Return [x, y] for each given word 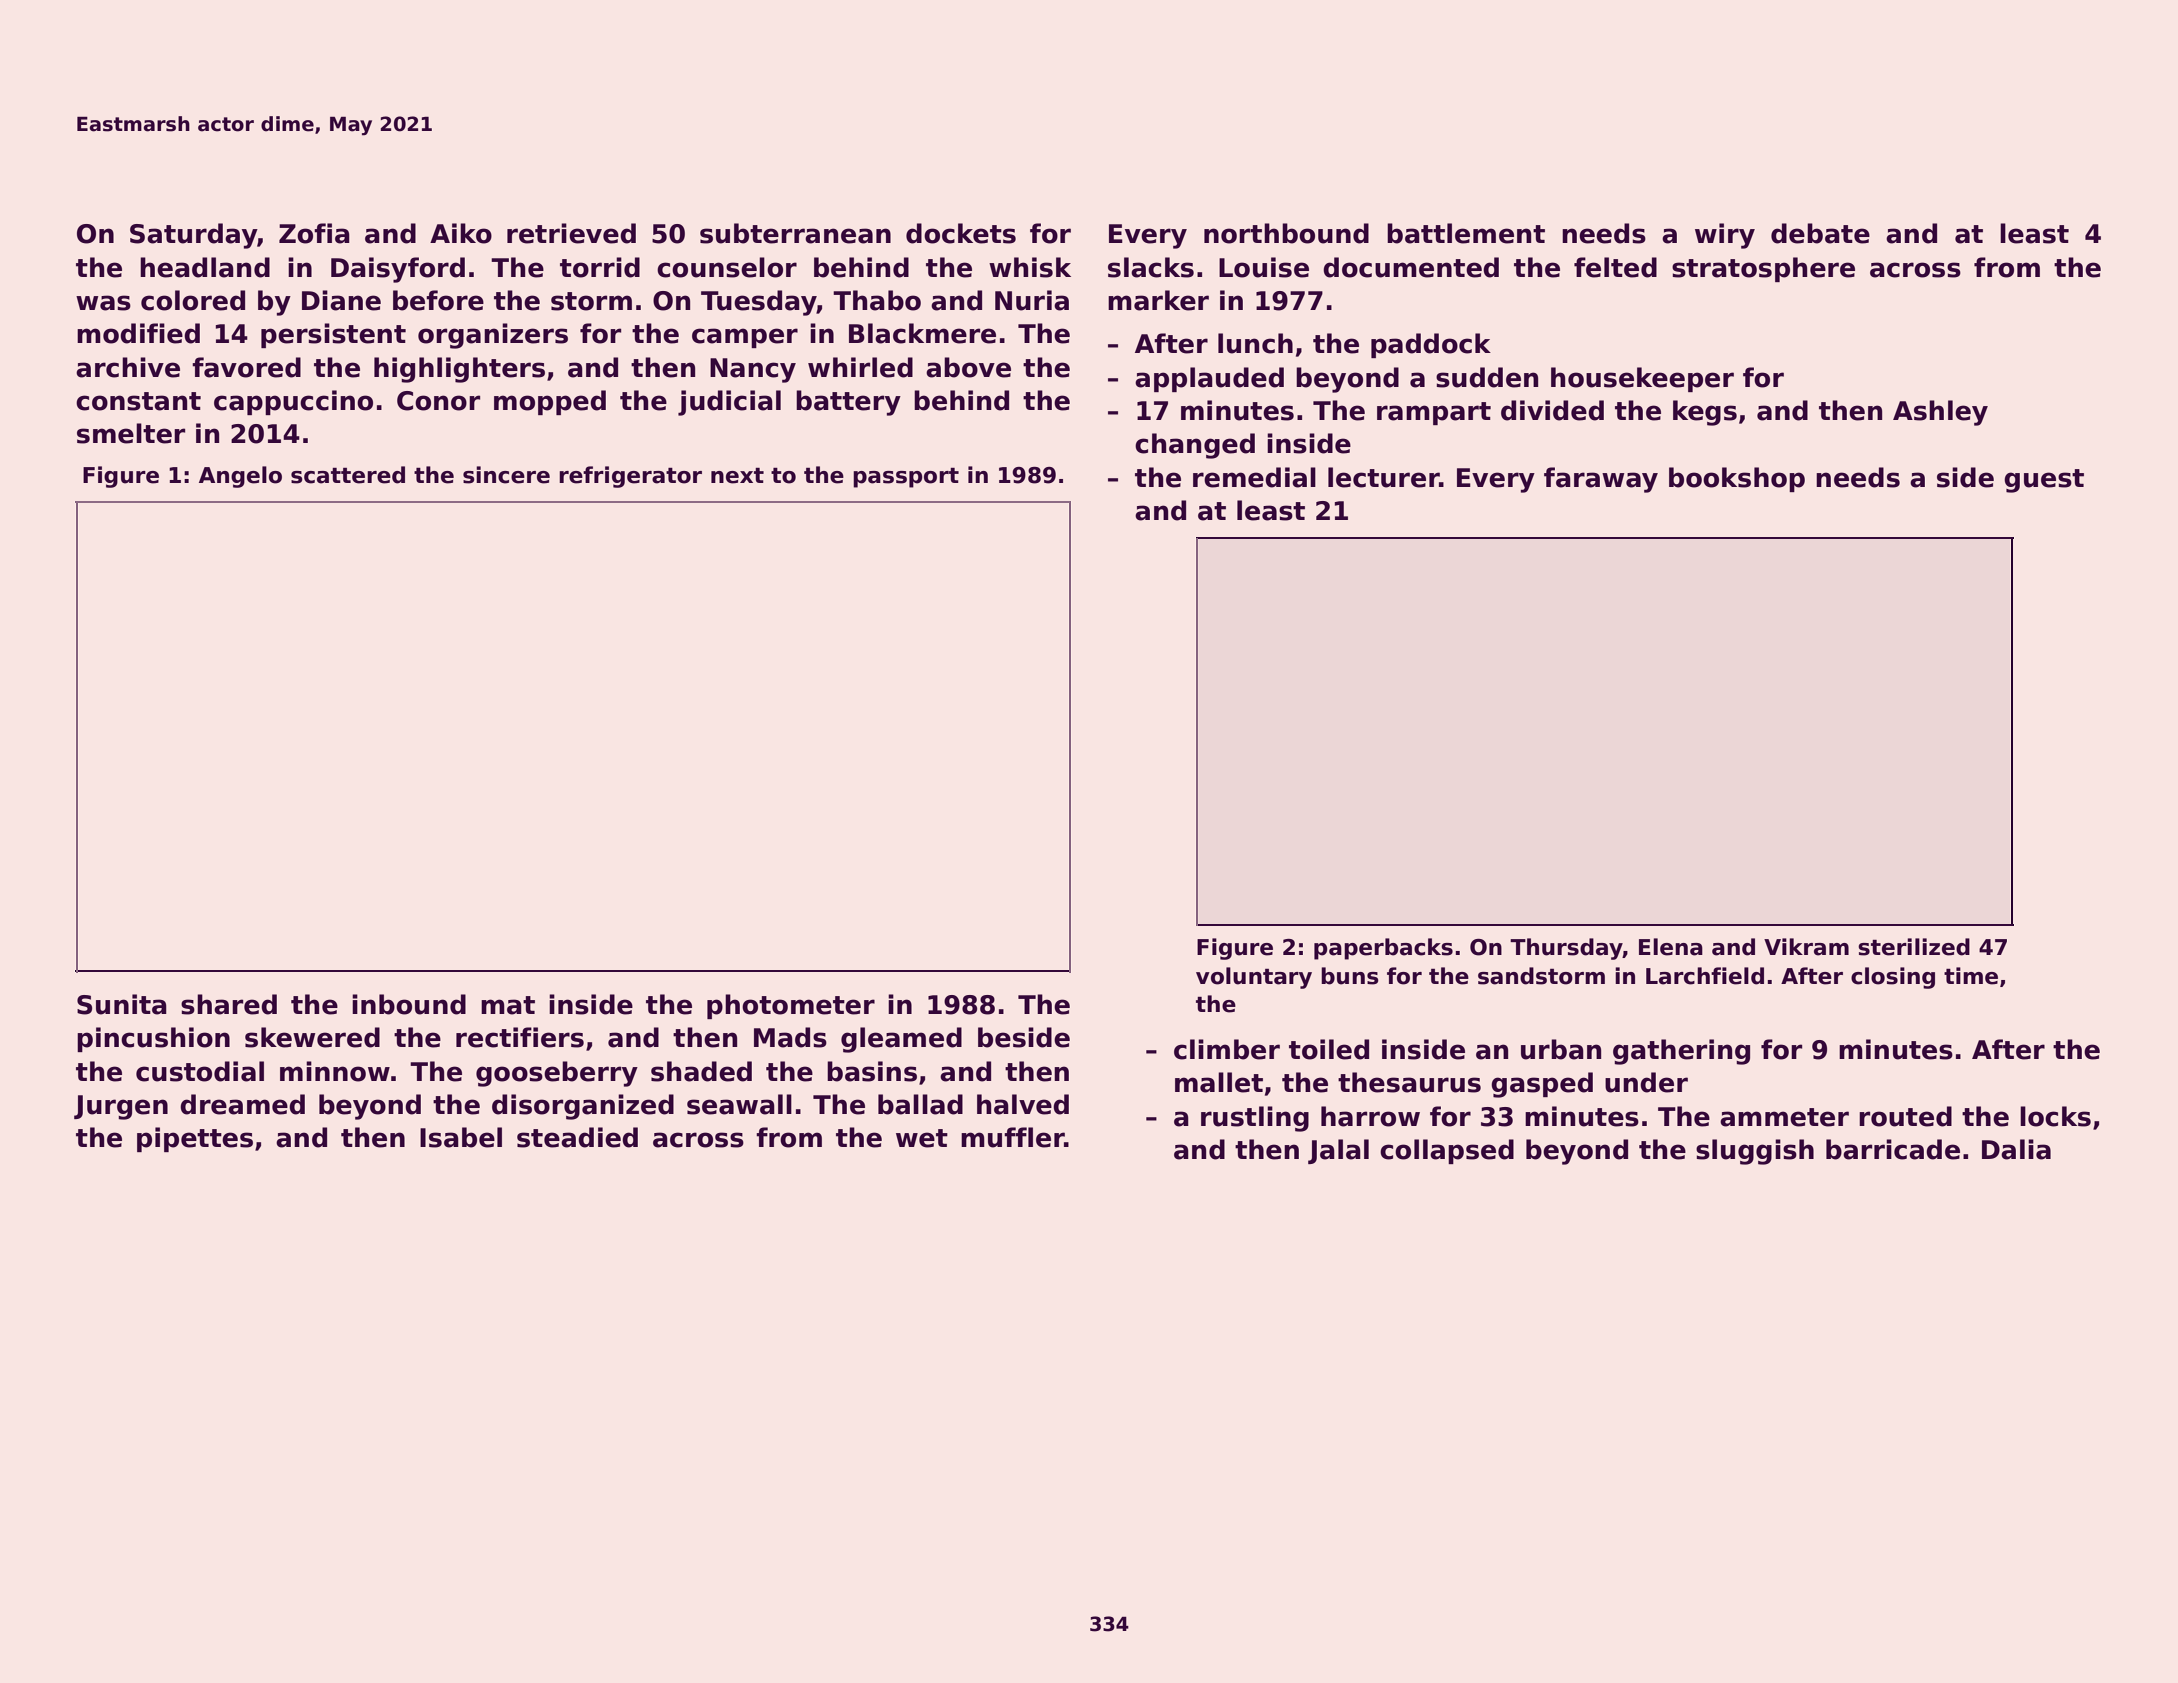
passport [906, 478]
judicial [729, 403]
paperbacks [1383, 949]
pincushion [153, 1039]
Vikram [1806, 947]
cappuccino [293, 402]
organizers [493, 336]
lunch [1255, 343]
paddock [1431, 345]
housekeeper [1642, 379]
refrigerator [630, 477]
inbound [409, 1004]
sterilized [1914, 947]
